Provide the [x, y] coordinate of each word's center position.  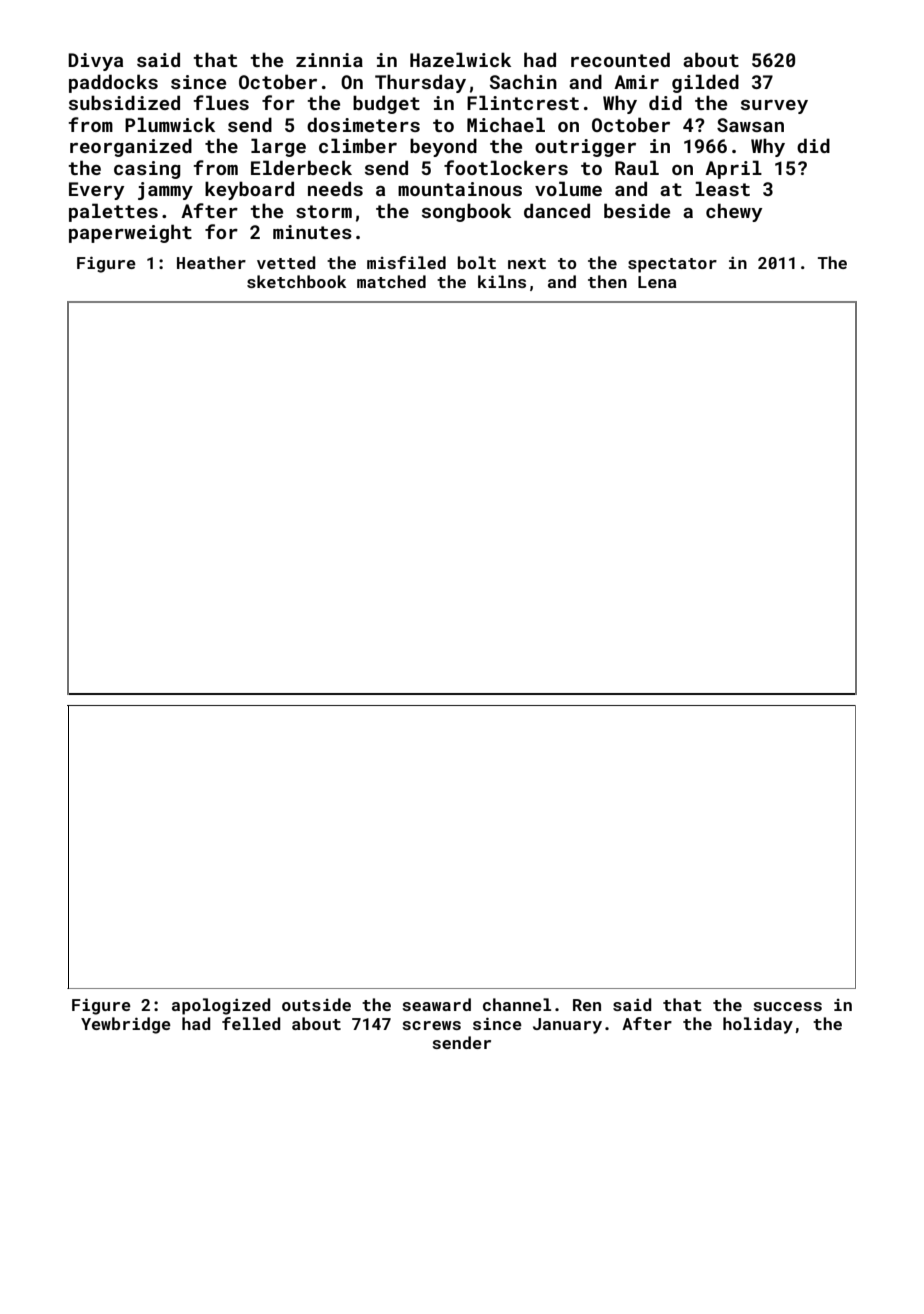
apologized [221, 1006]
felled [251, 1023]
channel [517, 1004]
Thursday [420, 83]
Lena [657, 282]
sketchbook [296, 281]
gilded [705, 83]
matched [391, 281]
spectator [672, 265]
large [278, 147]
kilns [502, 281]
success [787, 1006]
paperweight [130, 233]
